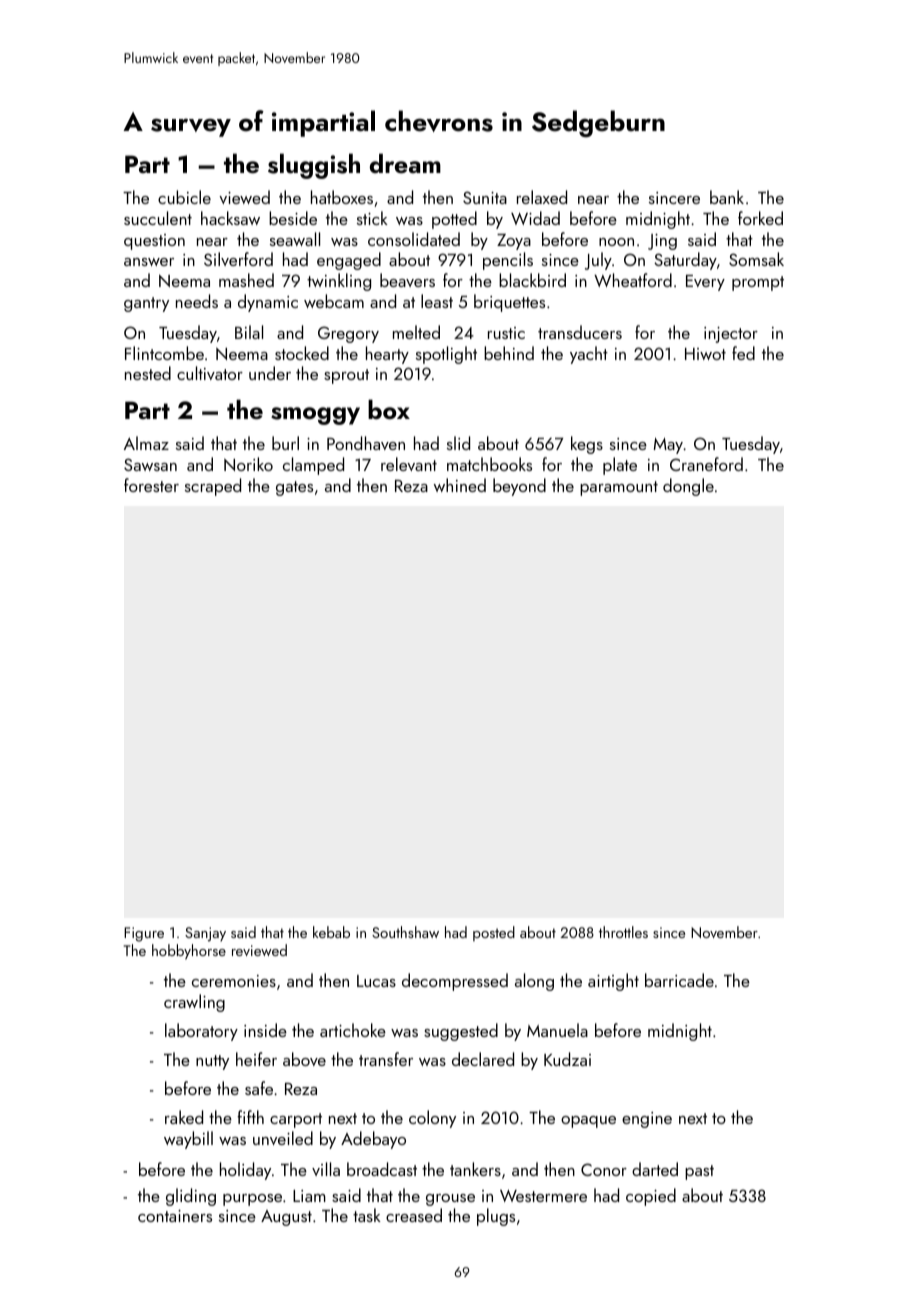 This document has height=1316, width=908. I want to click on Southshaw, so click(405, 932).
